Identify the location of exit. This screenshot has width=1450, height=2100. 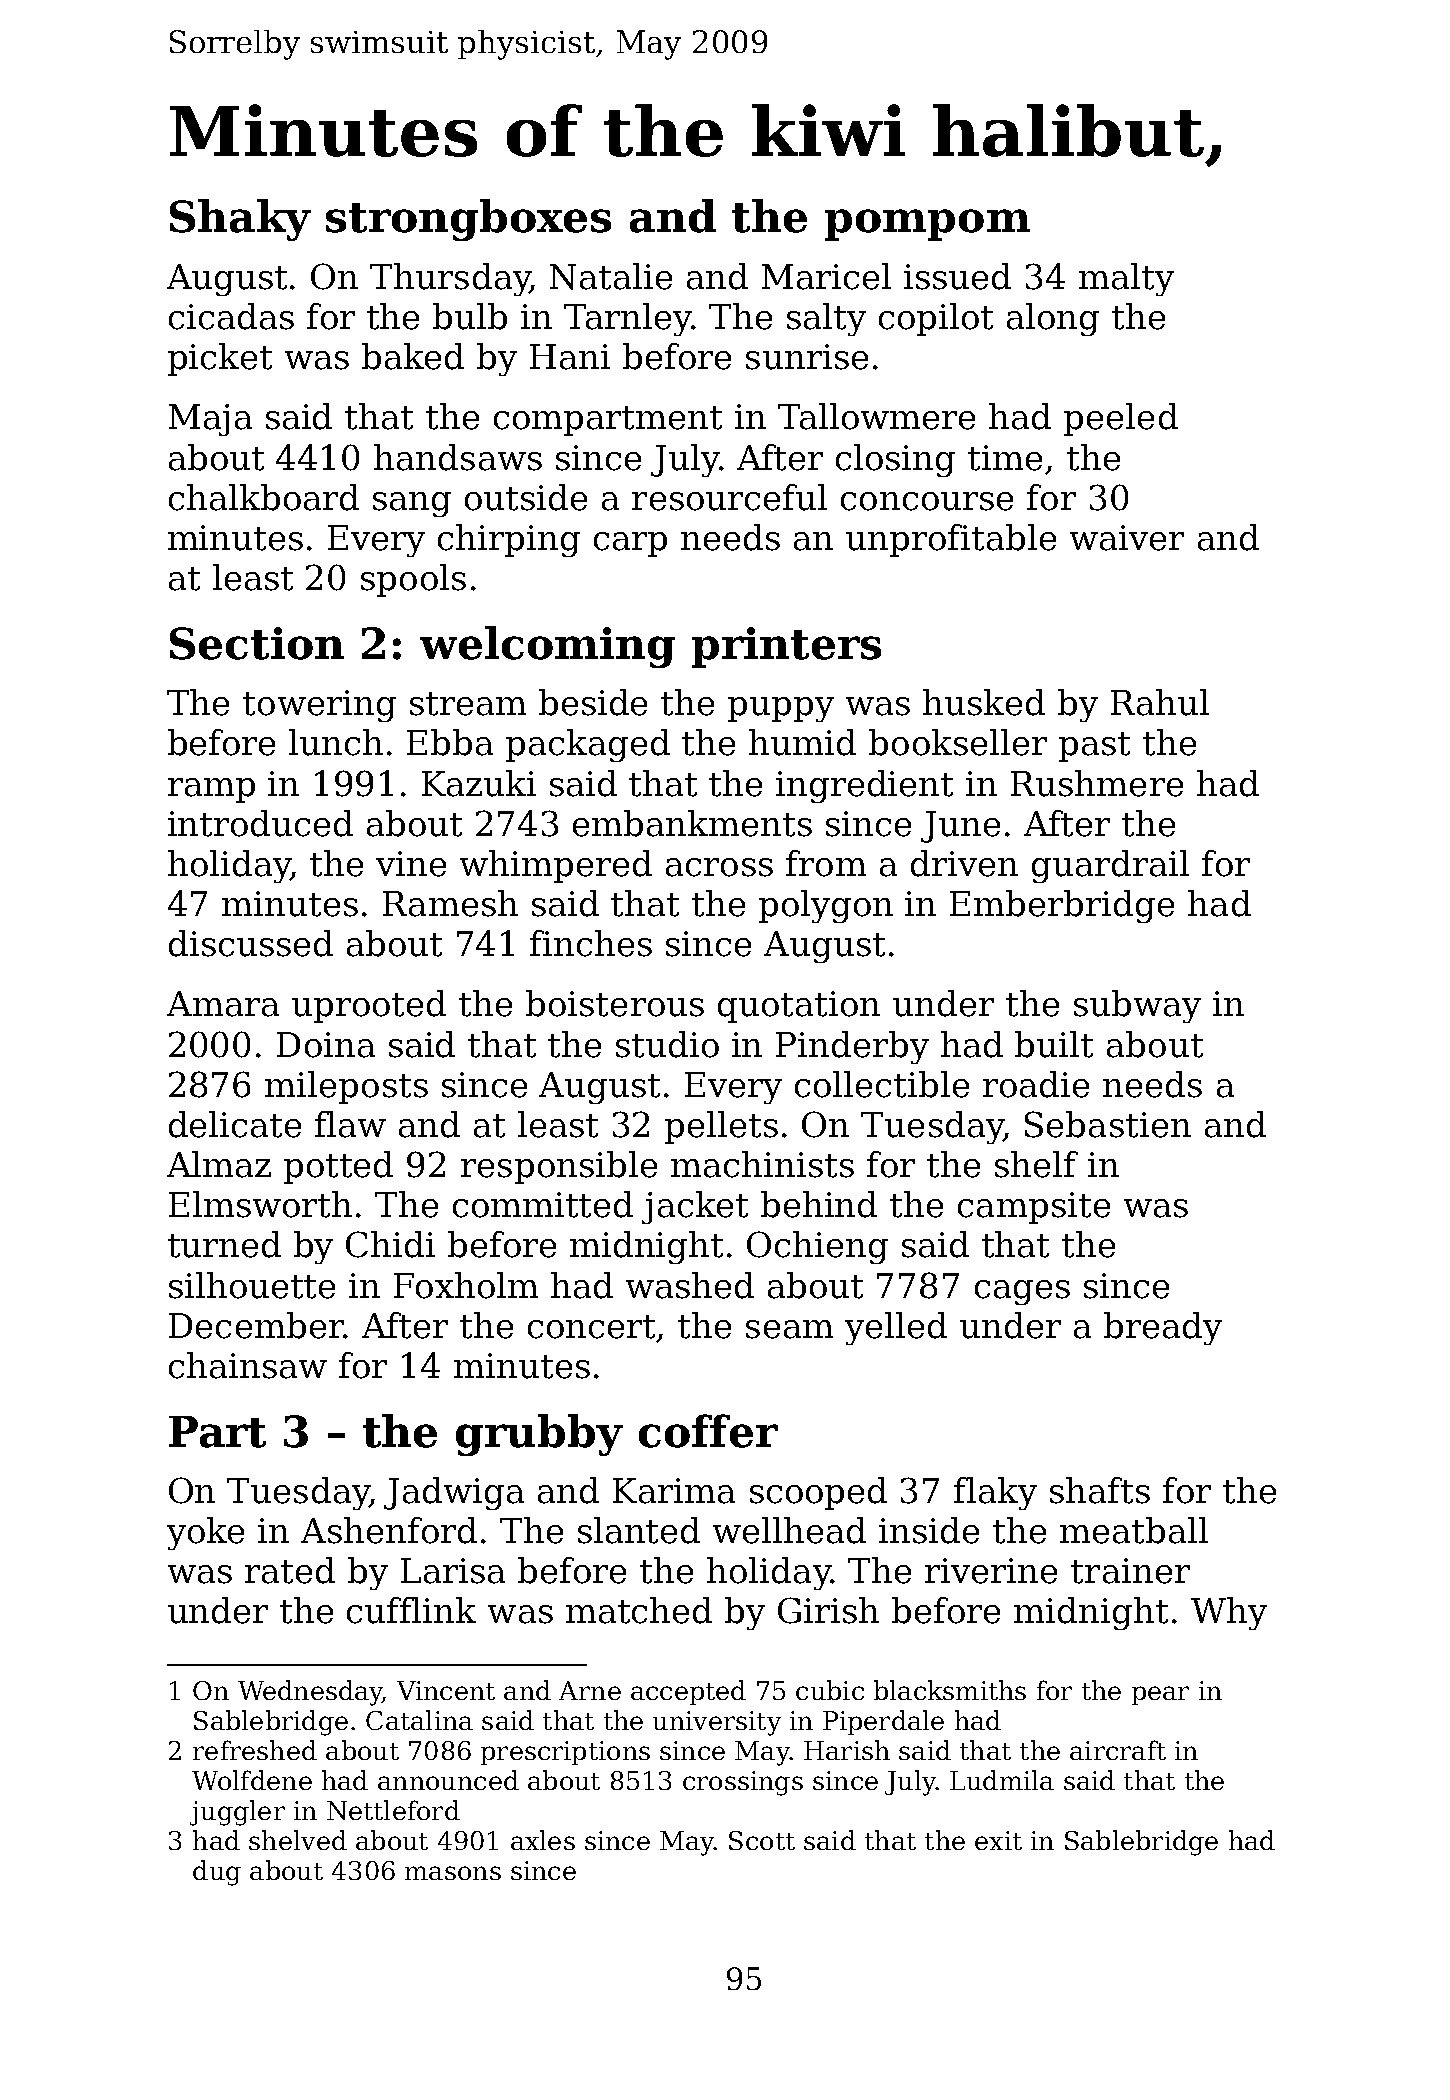
(998, 1840).
